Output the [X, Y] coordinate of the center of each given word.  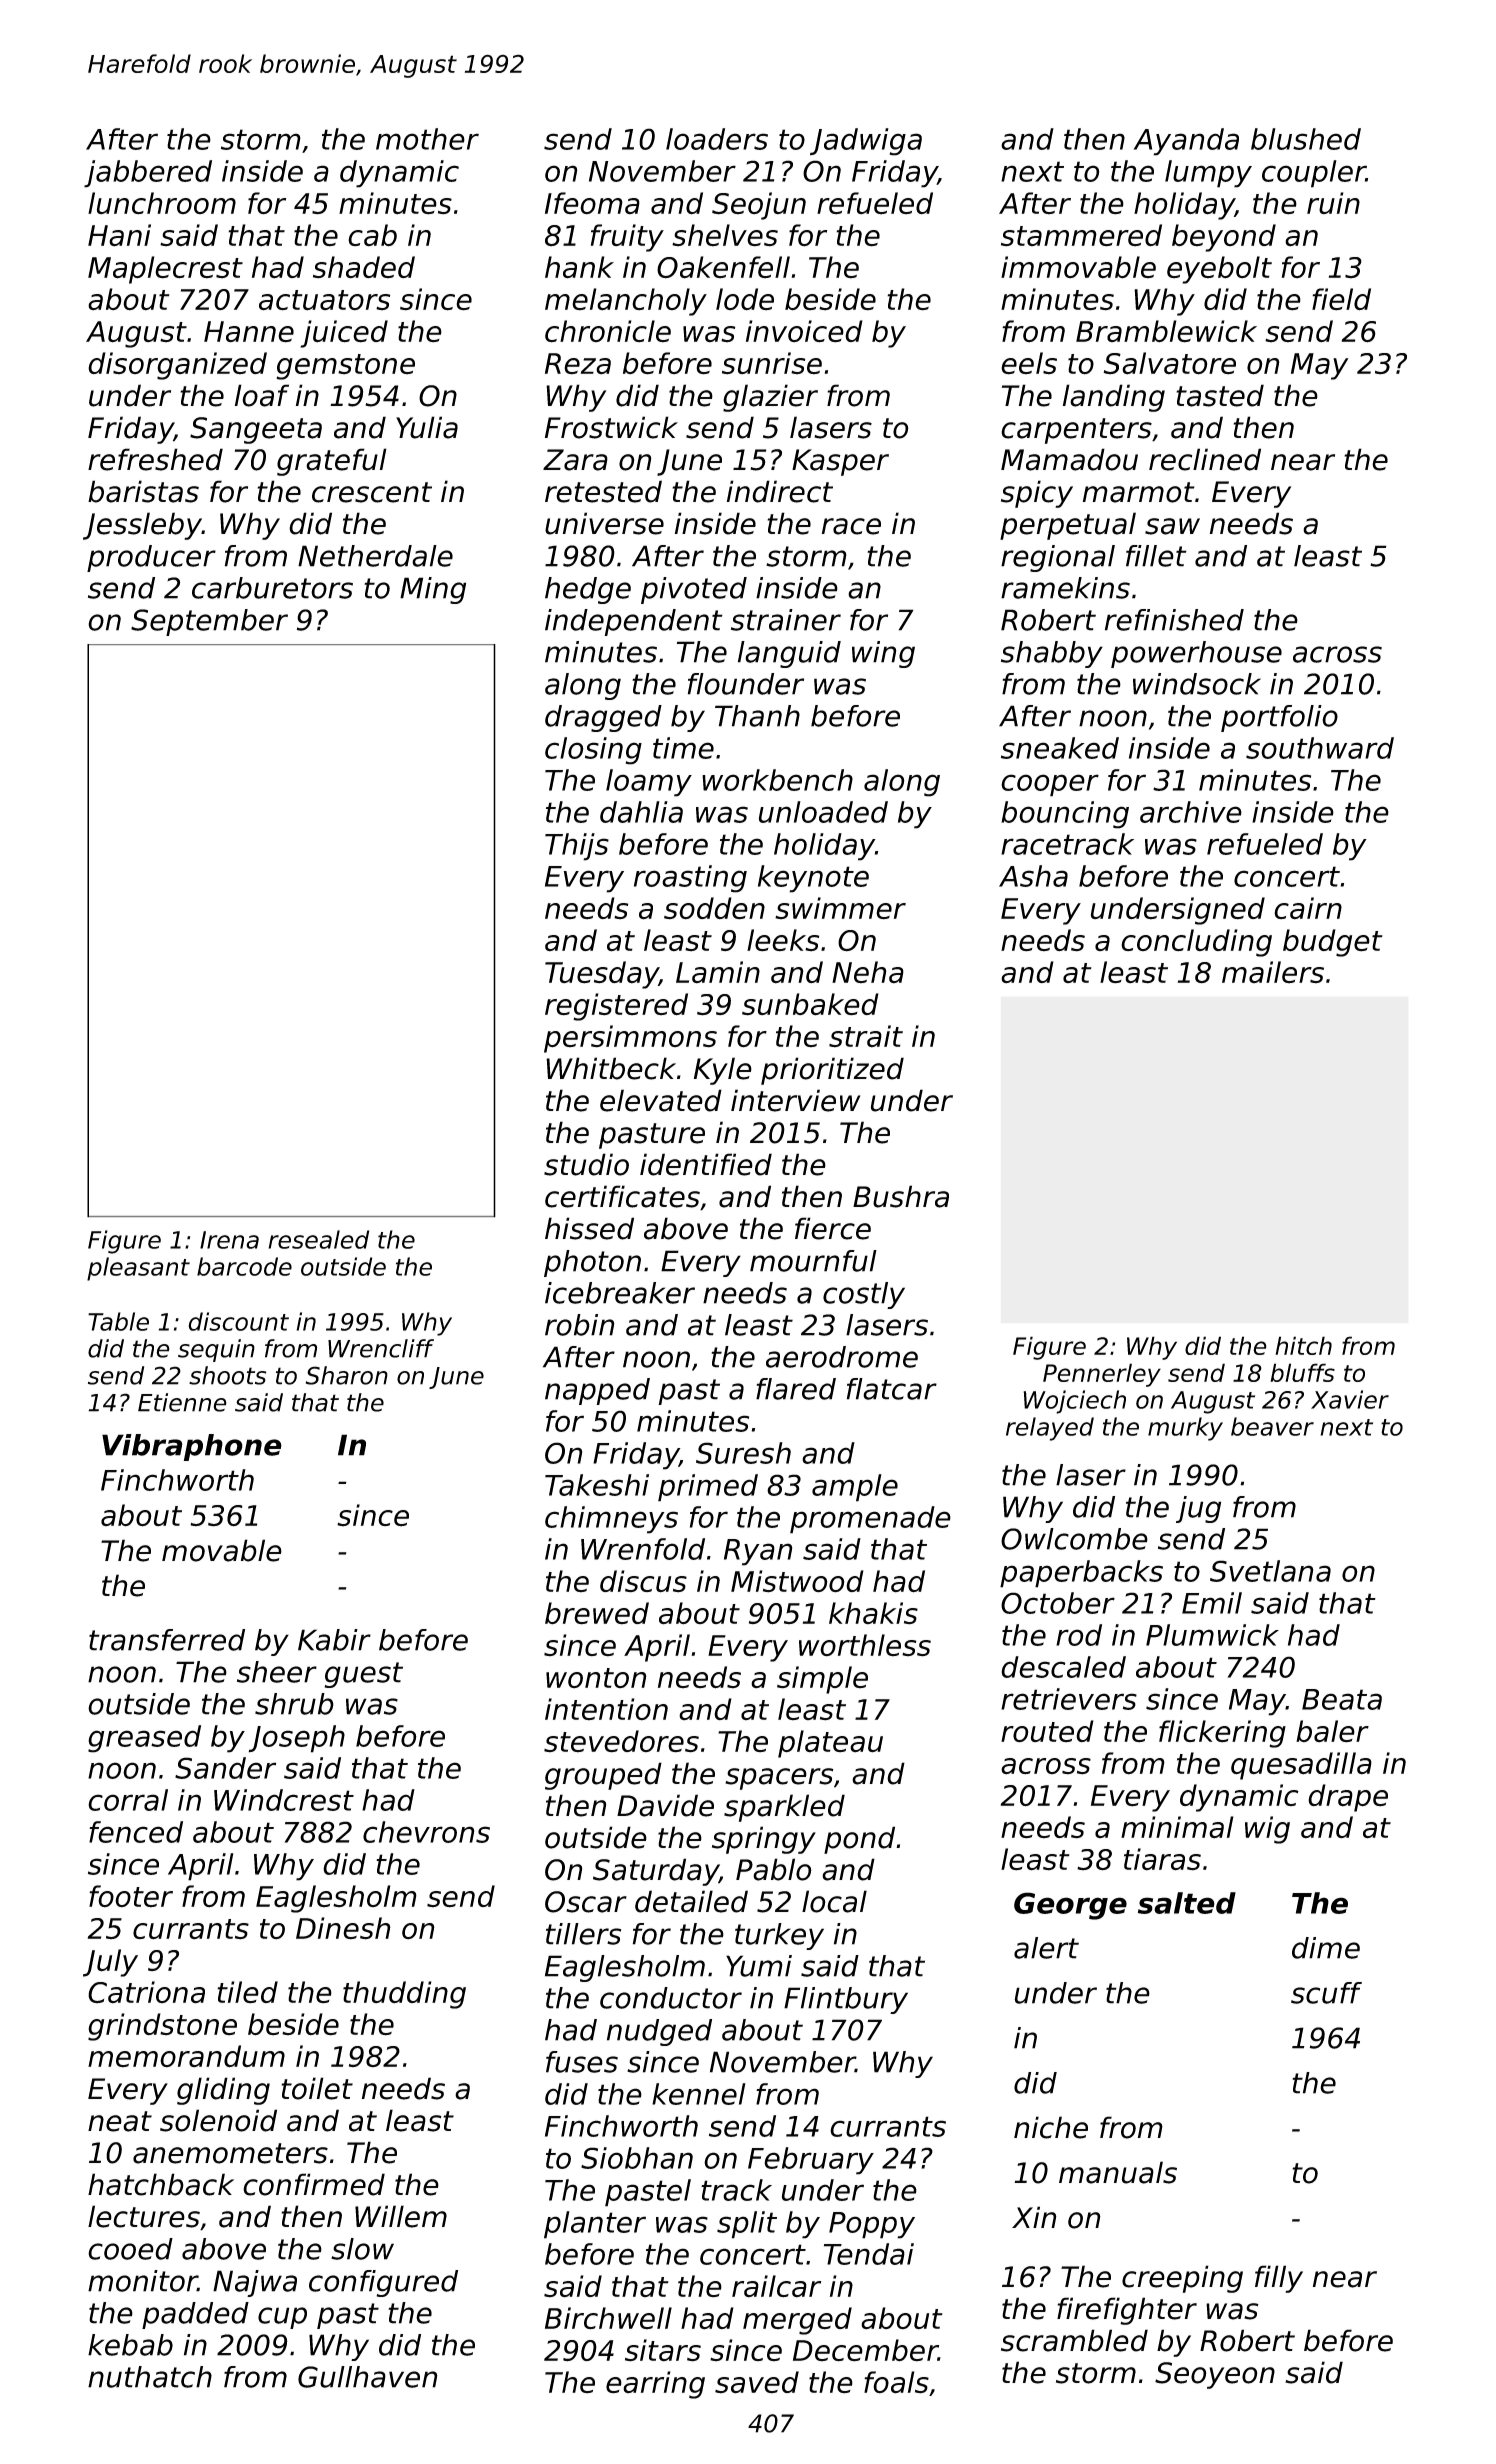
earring [655, 2385]
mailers [1273, 972]
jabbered [148, 174]
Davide [665, 1805]
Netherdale [375, 556]
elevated [661, 1100]
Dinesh [343, 1928]
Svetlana [1270, 1571]
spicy [1037, 494]
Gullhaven [368, 2377]
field [1341, 299]
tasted [1220, 395]
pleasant [138, 1269]
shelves [725, 235]
